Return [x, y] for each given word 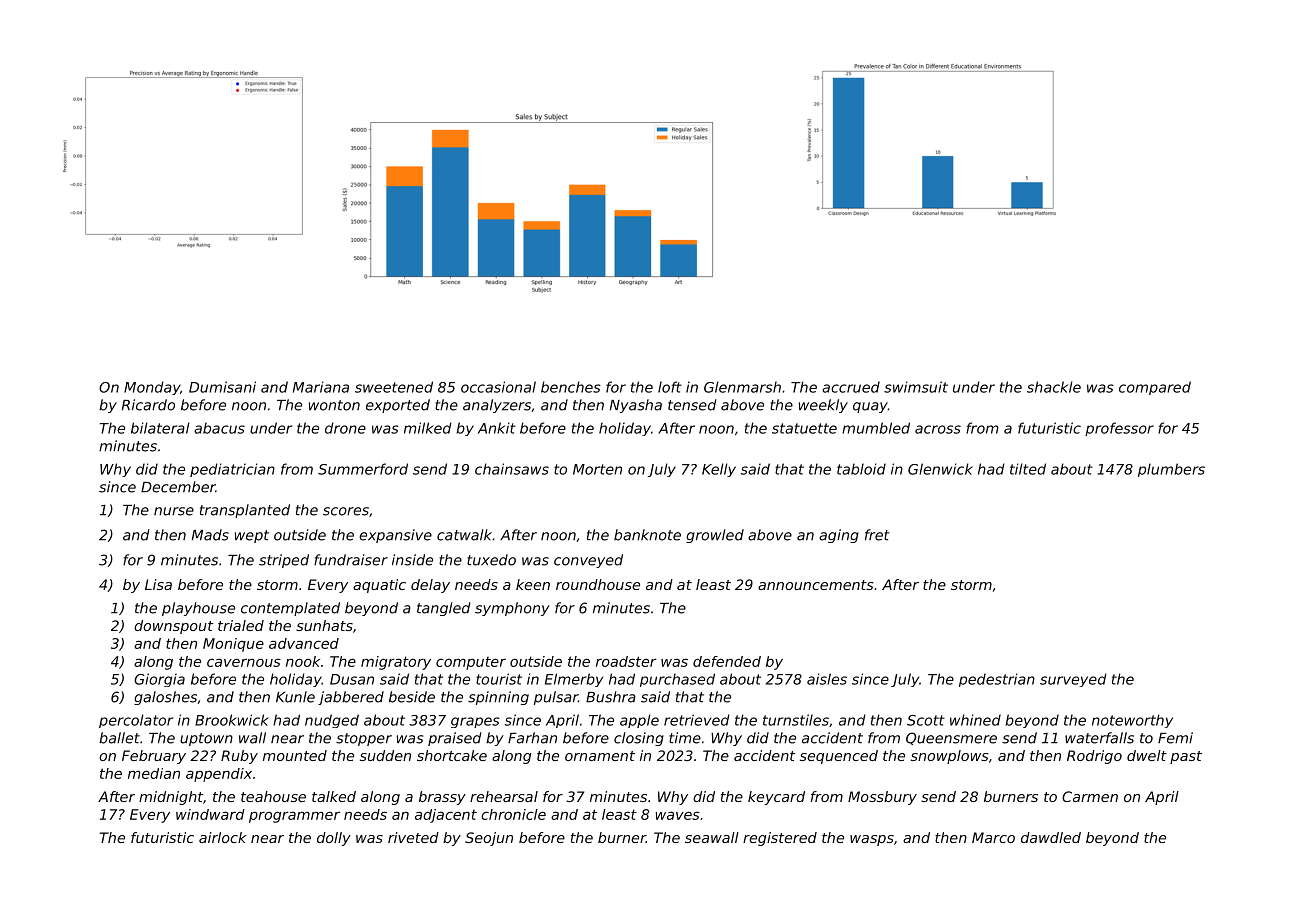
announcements [816, 585]
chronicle [513, 814]
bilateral [160, 428]
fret [877, 535]
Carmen [1090, 796]
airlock [222, 837]
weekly [823, 406]
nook [303, 661]
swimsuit [916, 387]
